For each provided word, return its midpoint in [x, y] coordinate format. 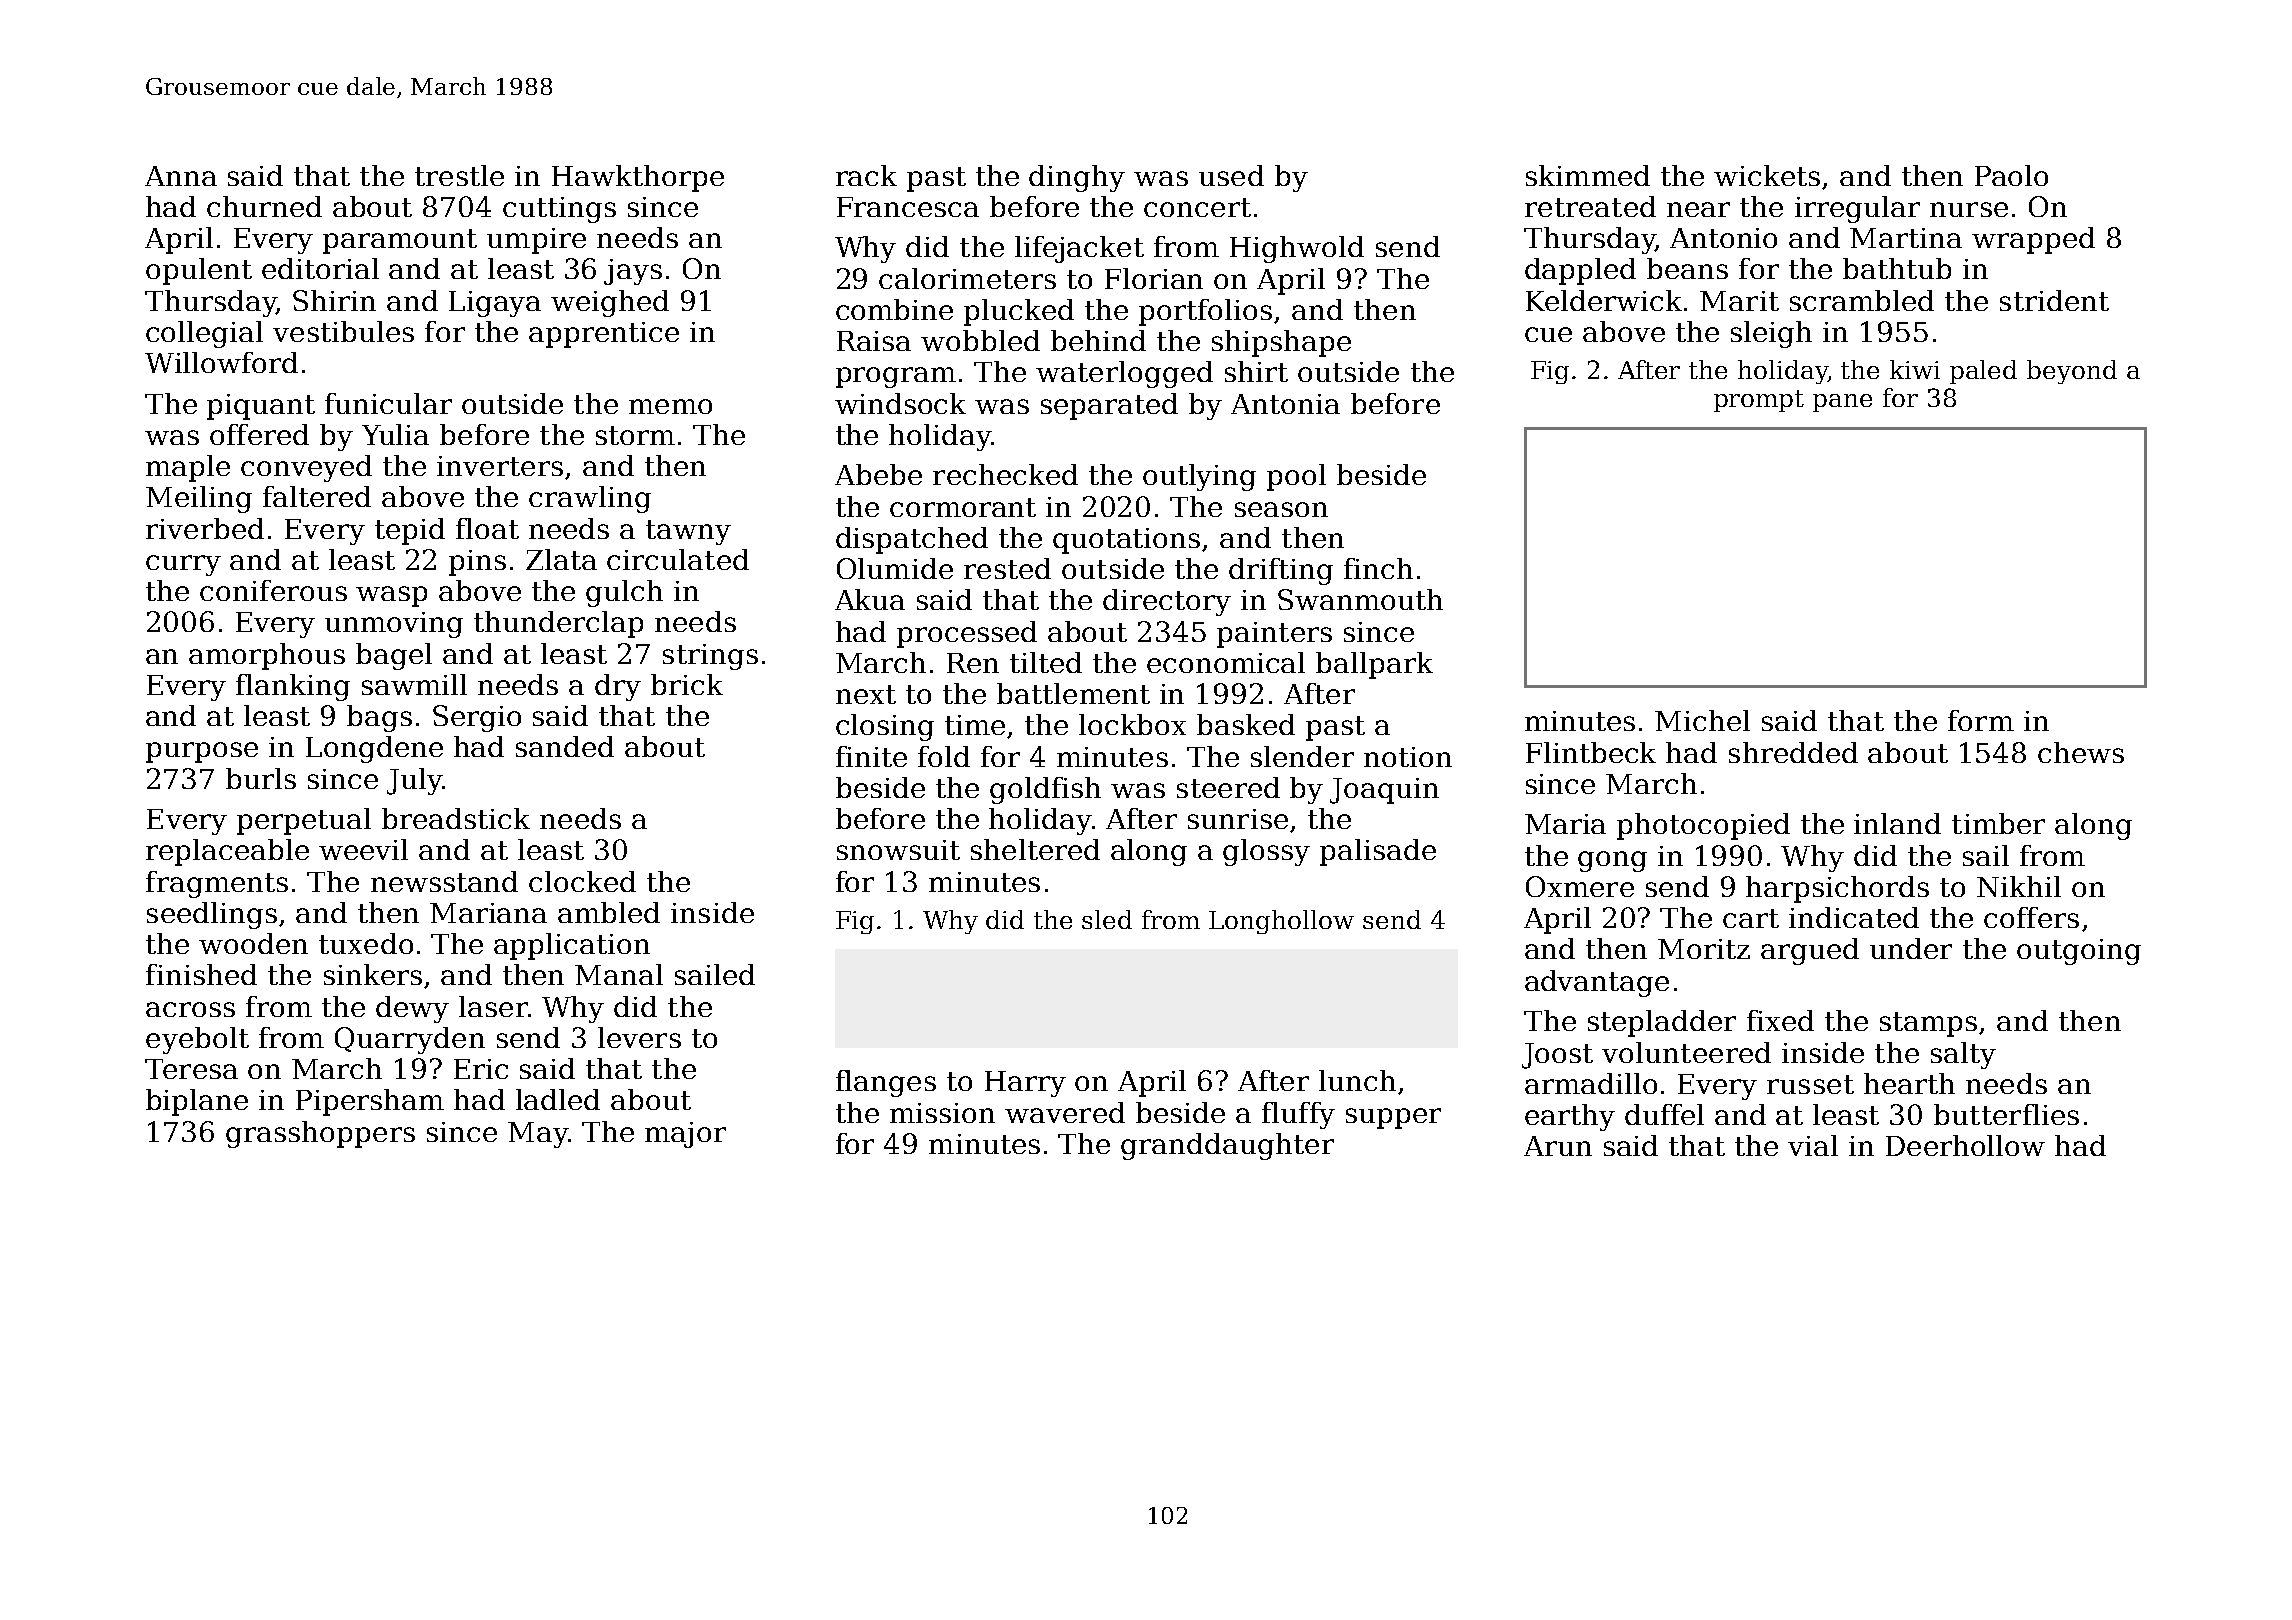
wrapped [2033, 240]
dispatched [912, 540]
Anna [181, 176]
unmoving [394, 625]
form [1981, 720]
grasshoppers [320, 1134]
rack [866, 175]
